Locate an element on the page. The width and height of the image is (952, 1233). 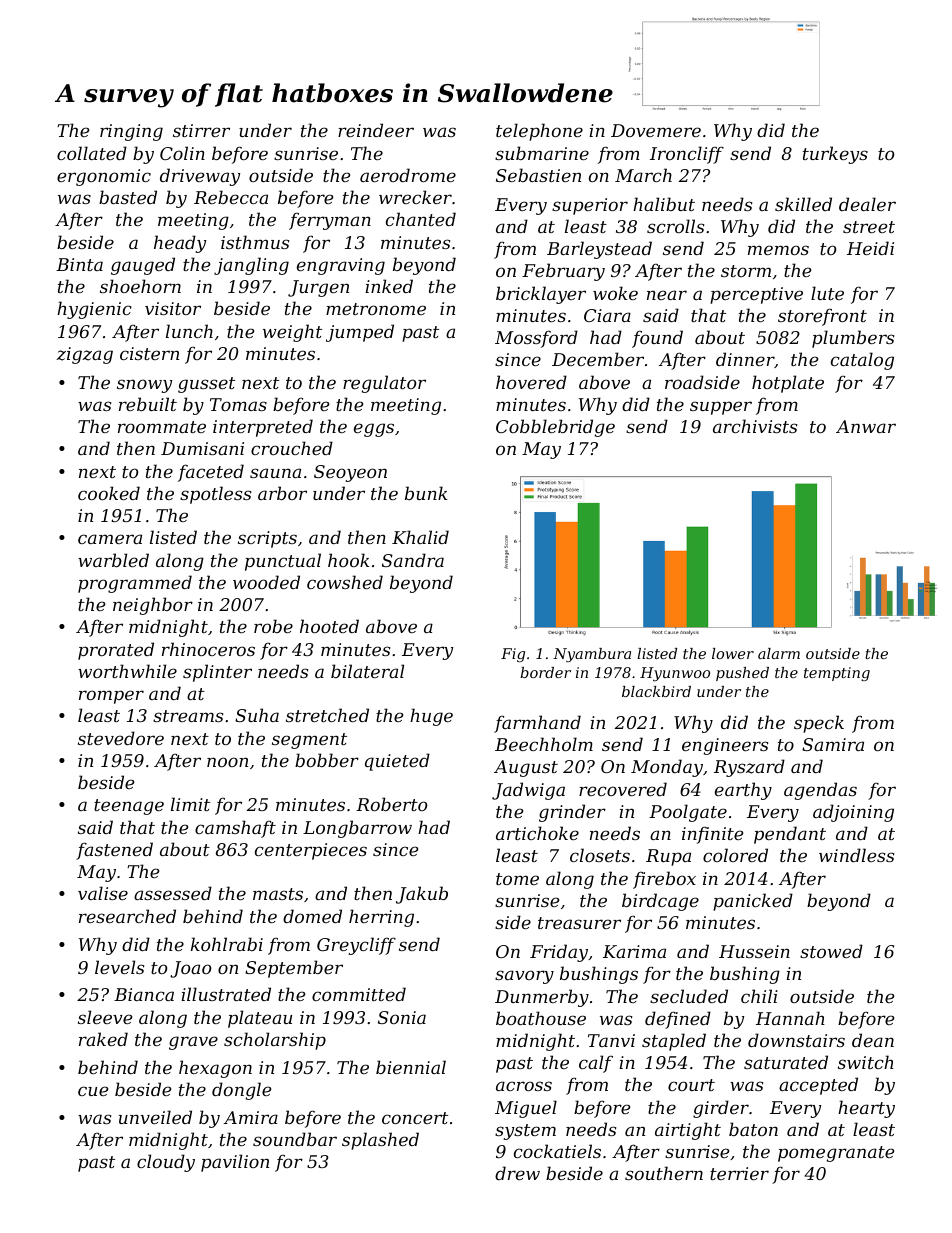
pavilion is located at coordinates (235, 1163).
